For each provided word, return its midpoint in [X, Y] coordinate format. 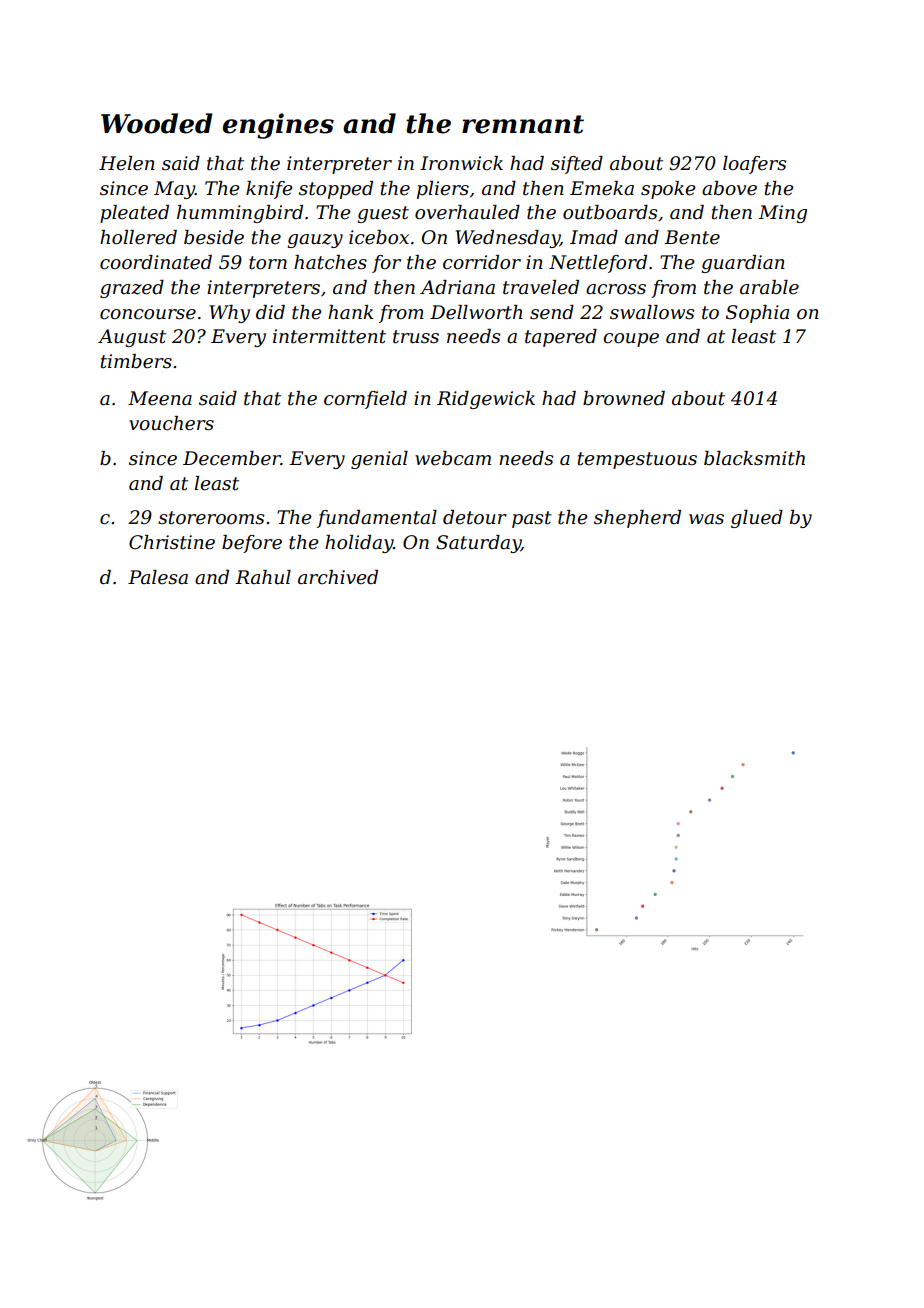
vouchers [171, 423]
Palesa [158, 577]
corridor [482, 262]
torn [268, 263]
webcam [453, 458]
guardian [743, 264]
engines [278, 126]
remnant [523, 124]
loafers [754, 165]
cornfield [365, 400]
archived [338, 577]
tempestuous [637, 460]
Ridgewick [486, 400]
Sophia [757, 314]
